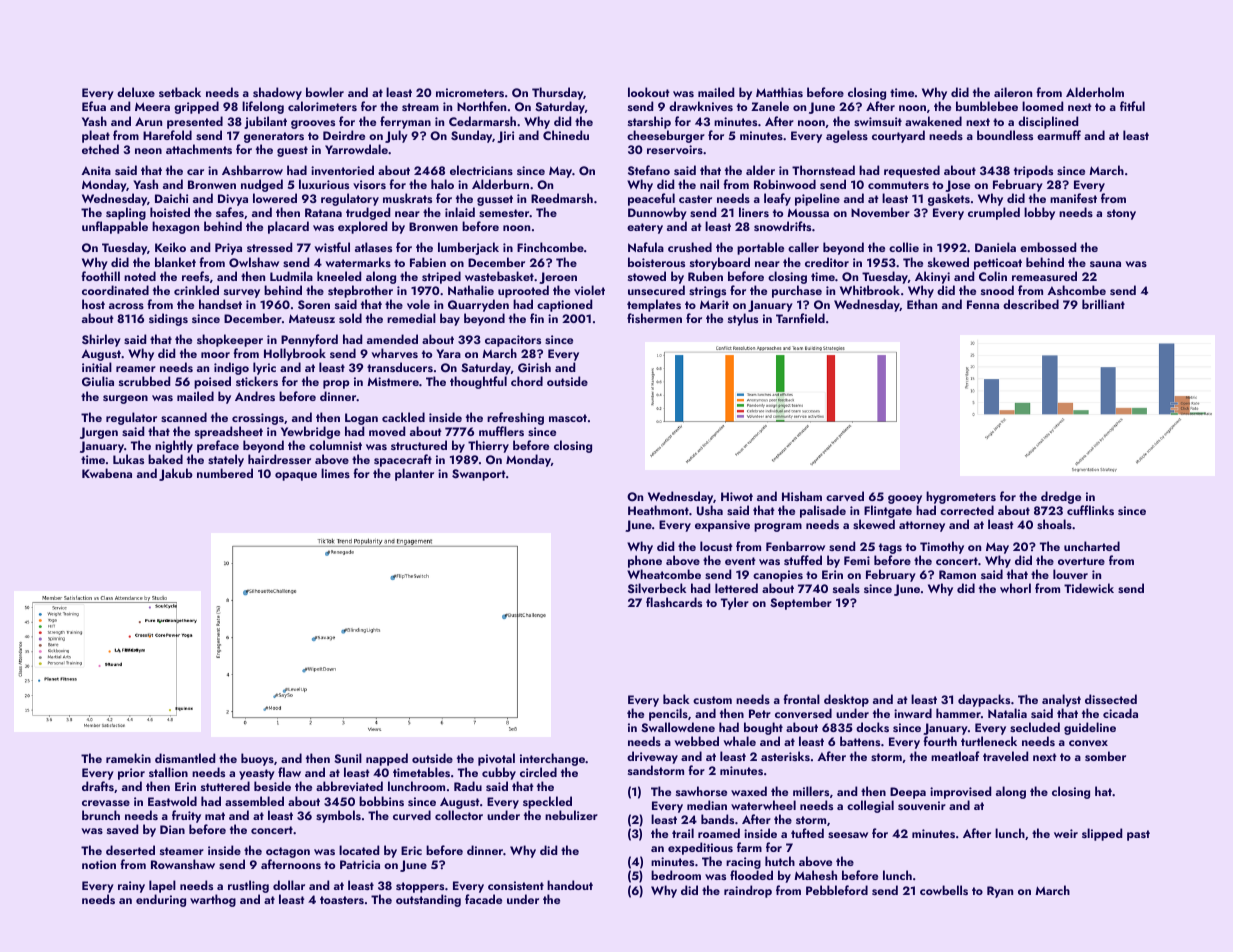 This screenshot has width=1233, height=952. What do you see at coordinates (1059, 135) in the screenshot?
I see `earmuff` at bounding box center [1059, 135].
